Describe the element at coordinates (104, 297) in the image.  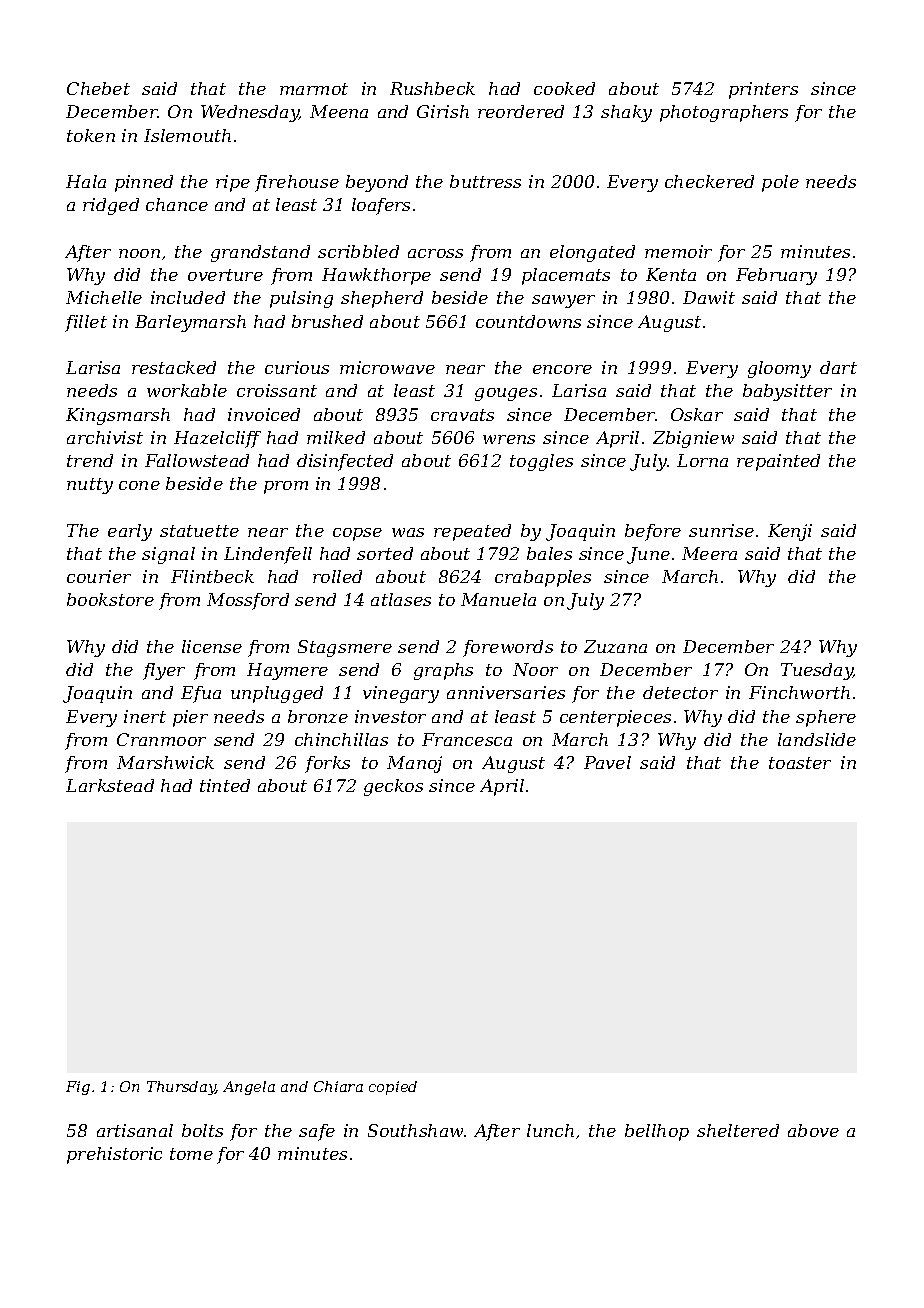
I see `Michelle` at that location.
